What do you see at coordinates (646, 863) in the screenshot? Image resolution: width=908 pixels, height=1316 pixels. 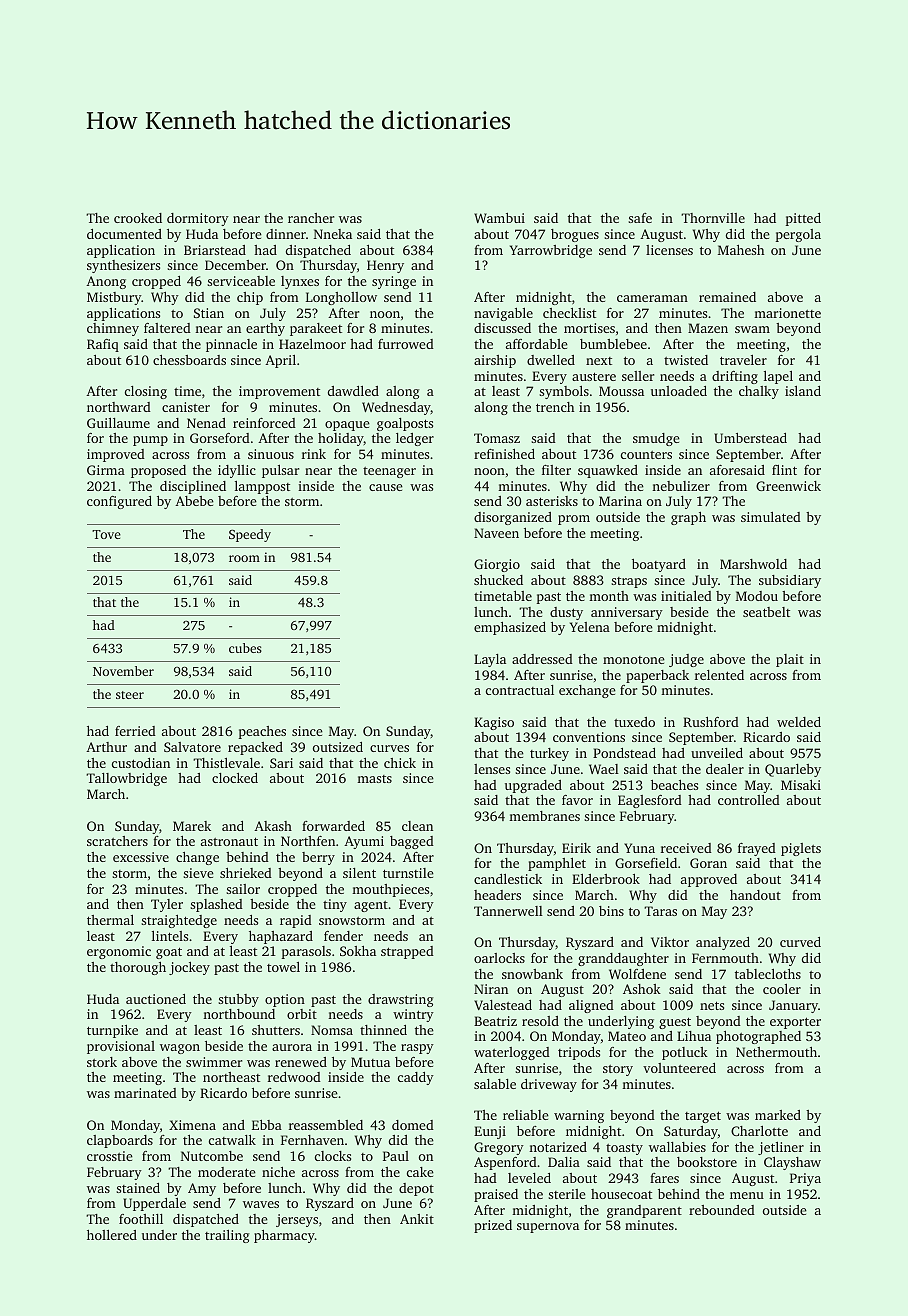 I see `Gorsefield` at bounding box center [646, 863].
